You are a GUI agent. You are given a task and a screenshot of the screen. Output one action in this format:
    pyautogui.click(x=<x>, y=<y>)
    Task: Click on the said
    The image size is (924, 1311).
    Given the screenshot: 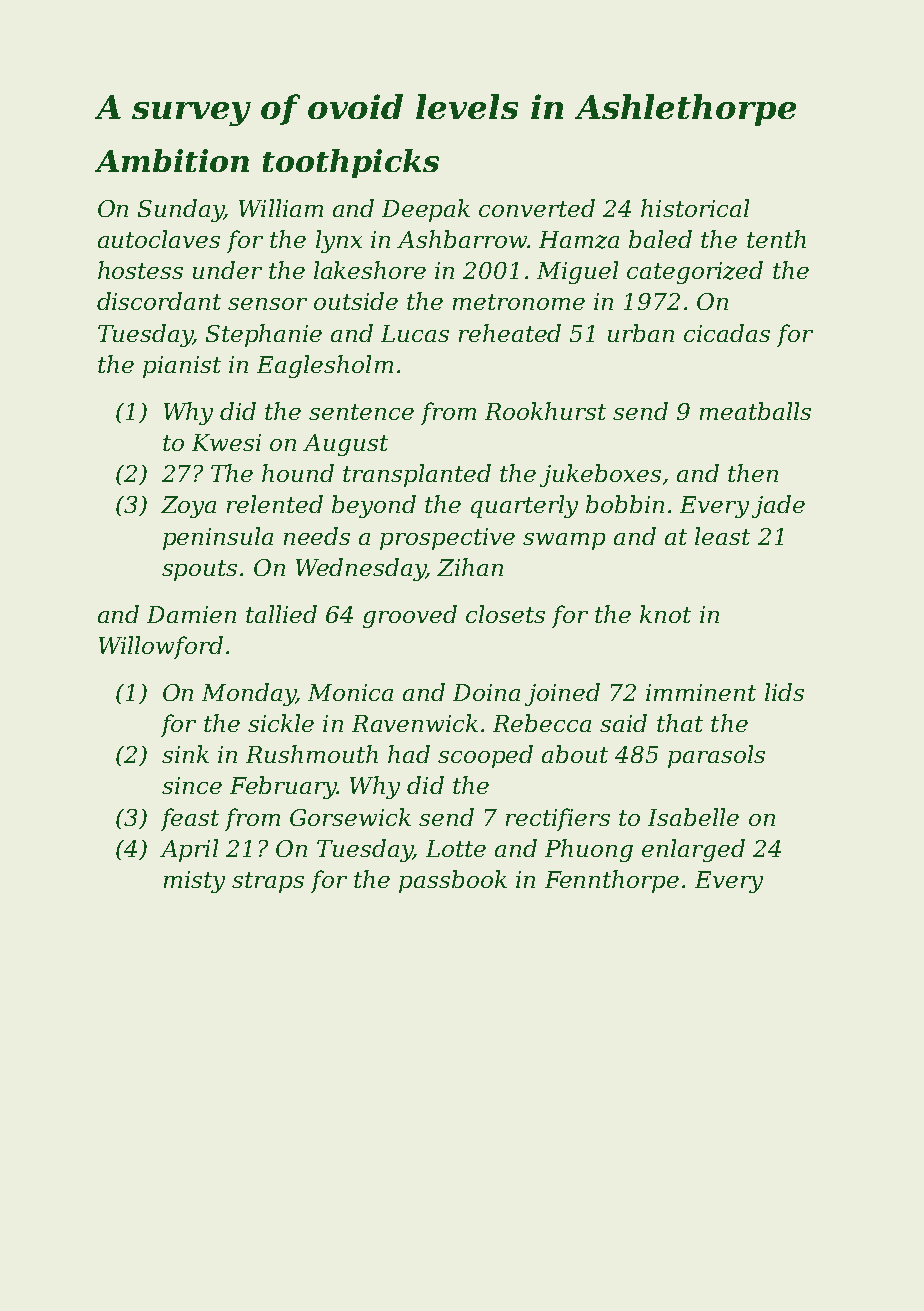 What is the action you would take?
    pyautogui.click(x=623, y=723)
